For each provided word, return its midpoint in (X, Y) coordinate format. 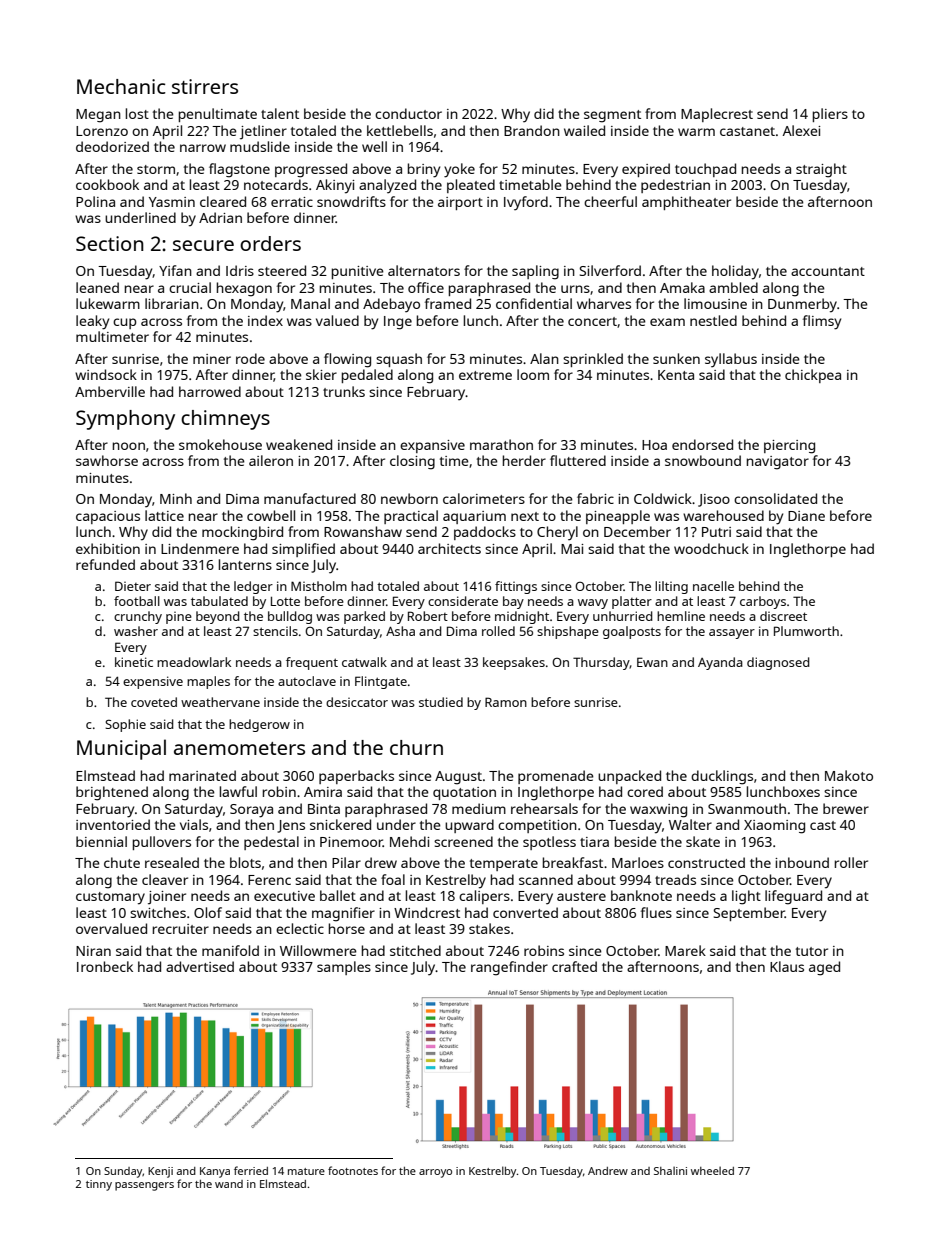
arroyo (435, 1173)
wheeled (712, 1170)
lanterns (245, 564)
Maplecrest (717, 115)
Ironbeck (105, 966)
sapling (535, 272)
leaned (97, 287)
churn (416, 747)
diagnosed (778, 663)
